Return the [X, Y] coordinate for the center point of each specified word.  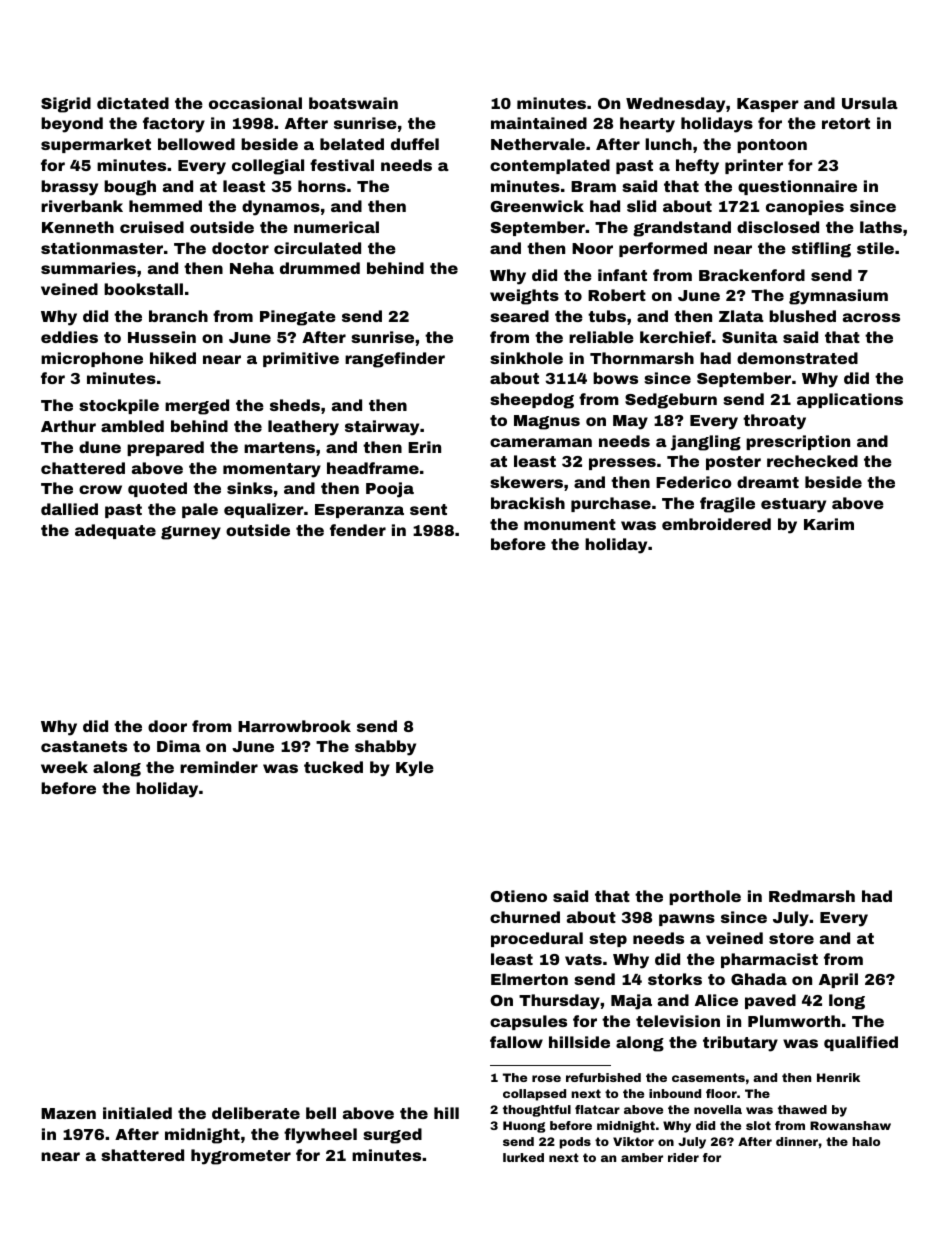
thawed [802, 1109]
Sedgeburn [671, 401]
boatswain [353, 103]
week [64, 767]
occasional [255, 103]
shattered [142, 1155]
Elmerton [529, 979]
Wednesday [675, 105]
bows [615, 378]
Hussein [162, 337]
